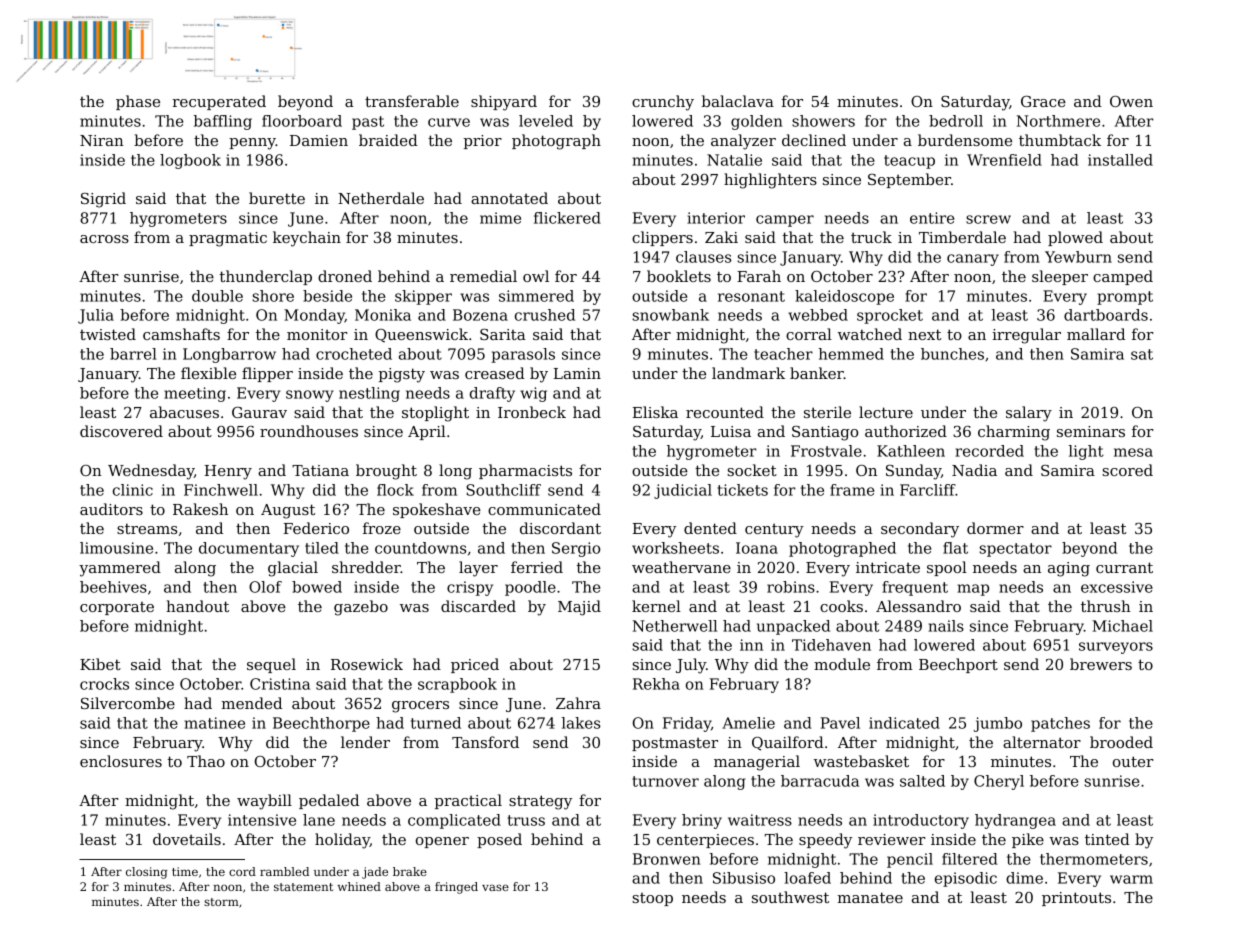  Describe the element at coordinates (999, 782) in the screenshot. I see `Cheryl` at that location.
